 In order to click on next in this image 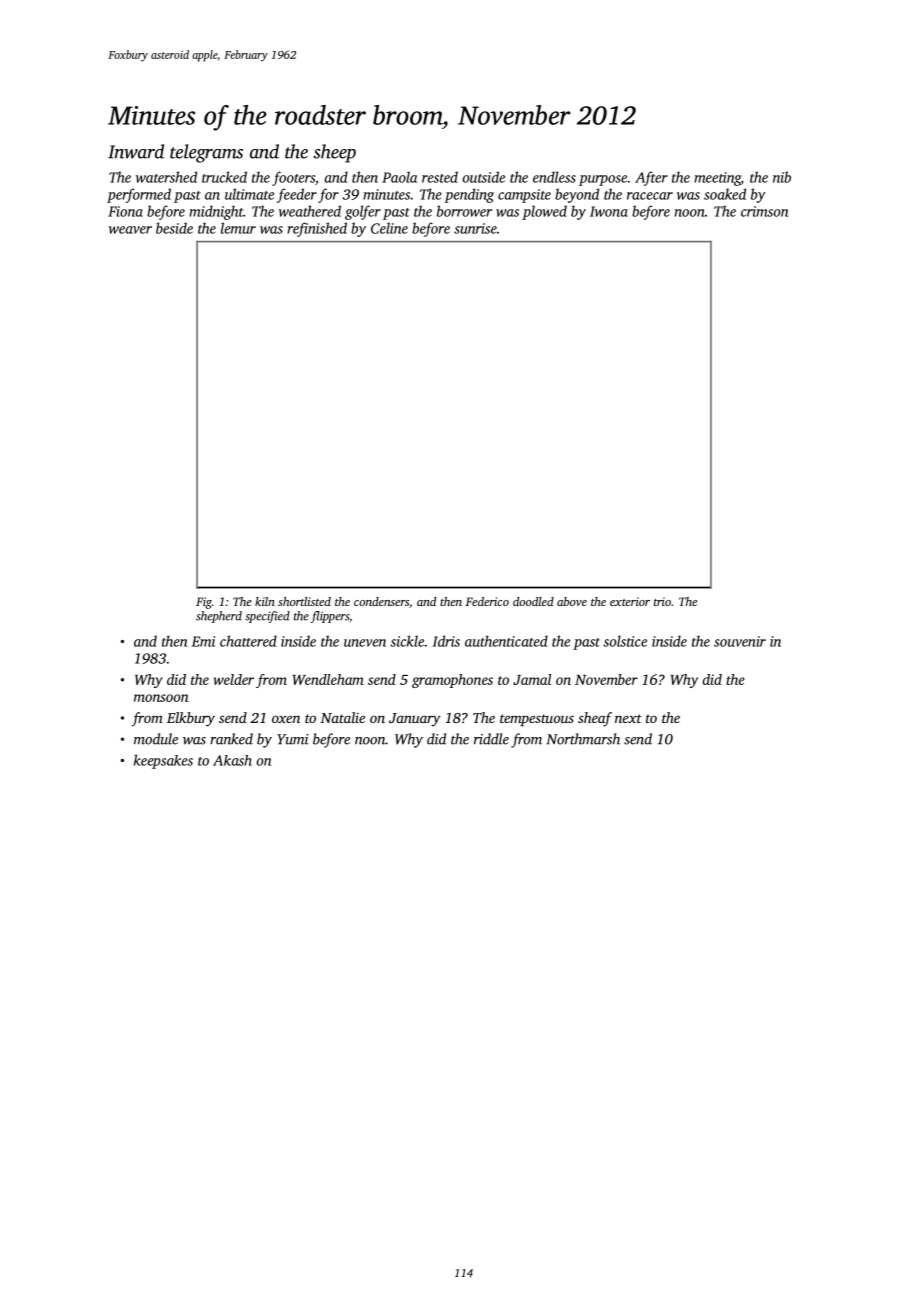, I will do `click(628, 718)`.
